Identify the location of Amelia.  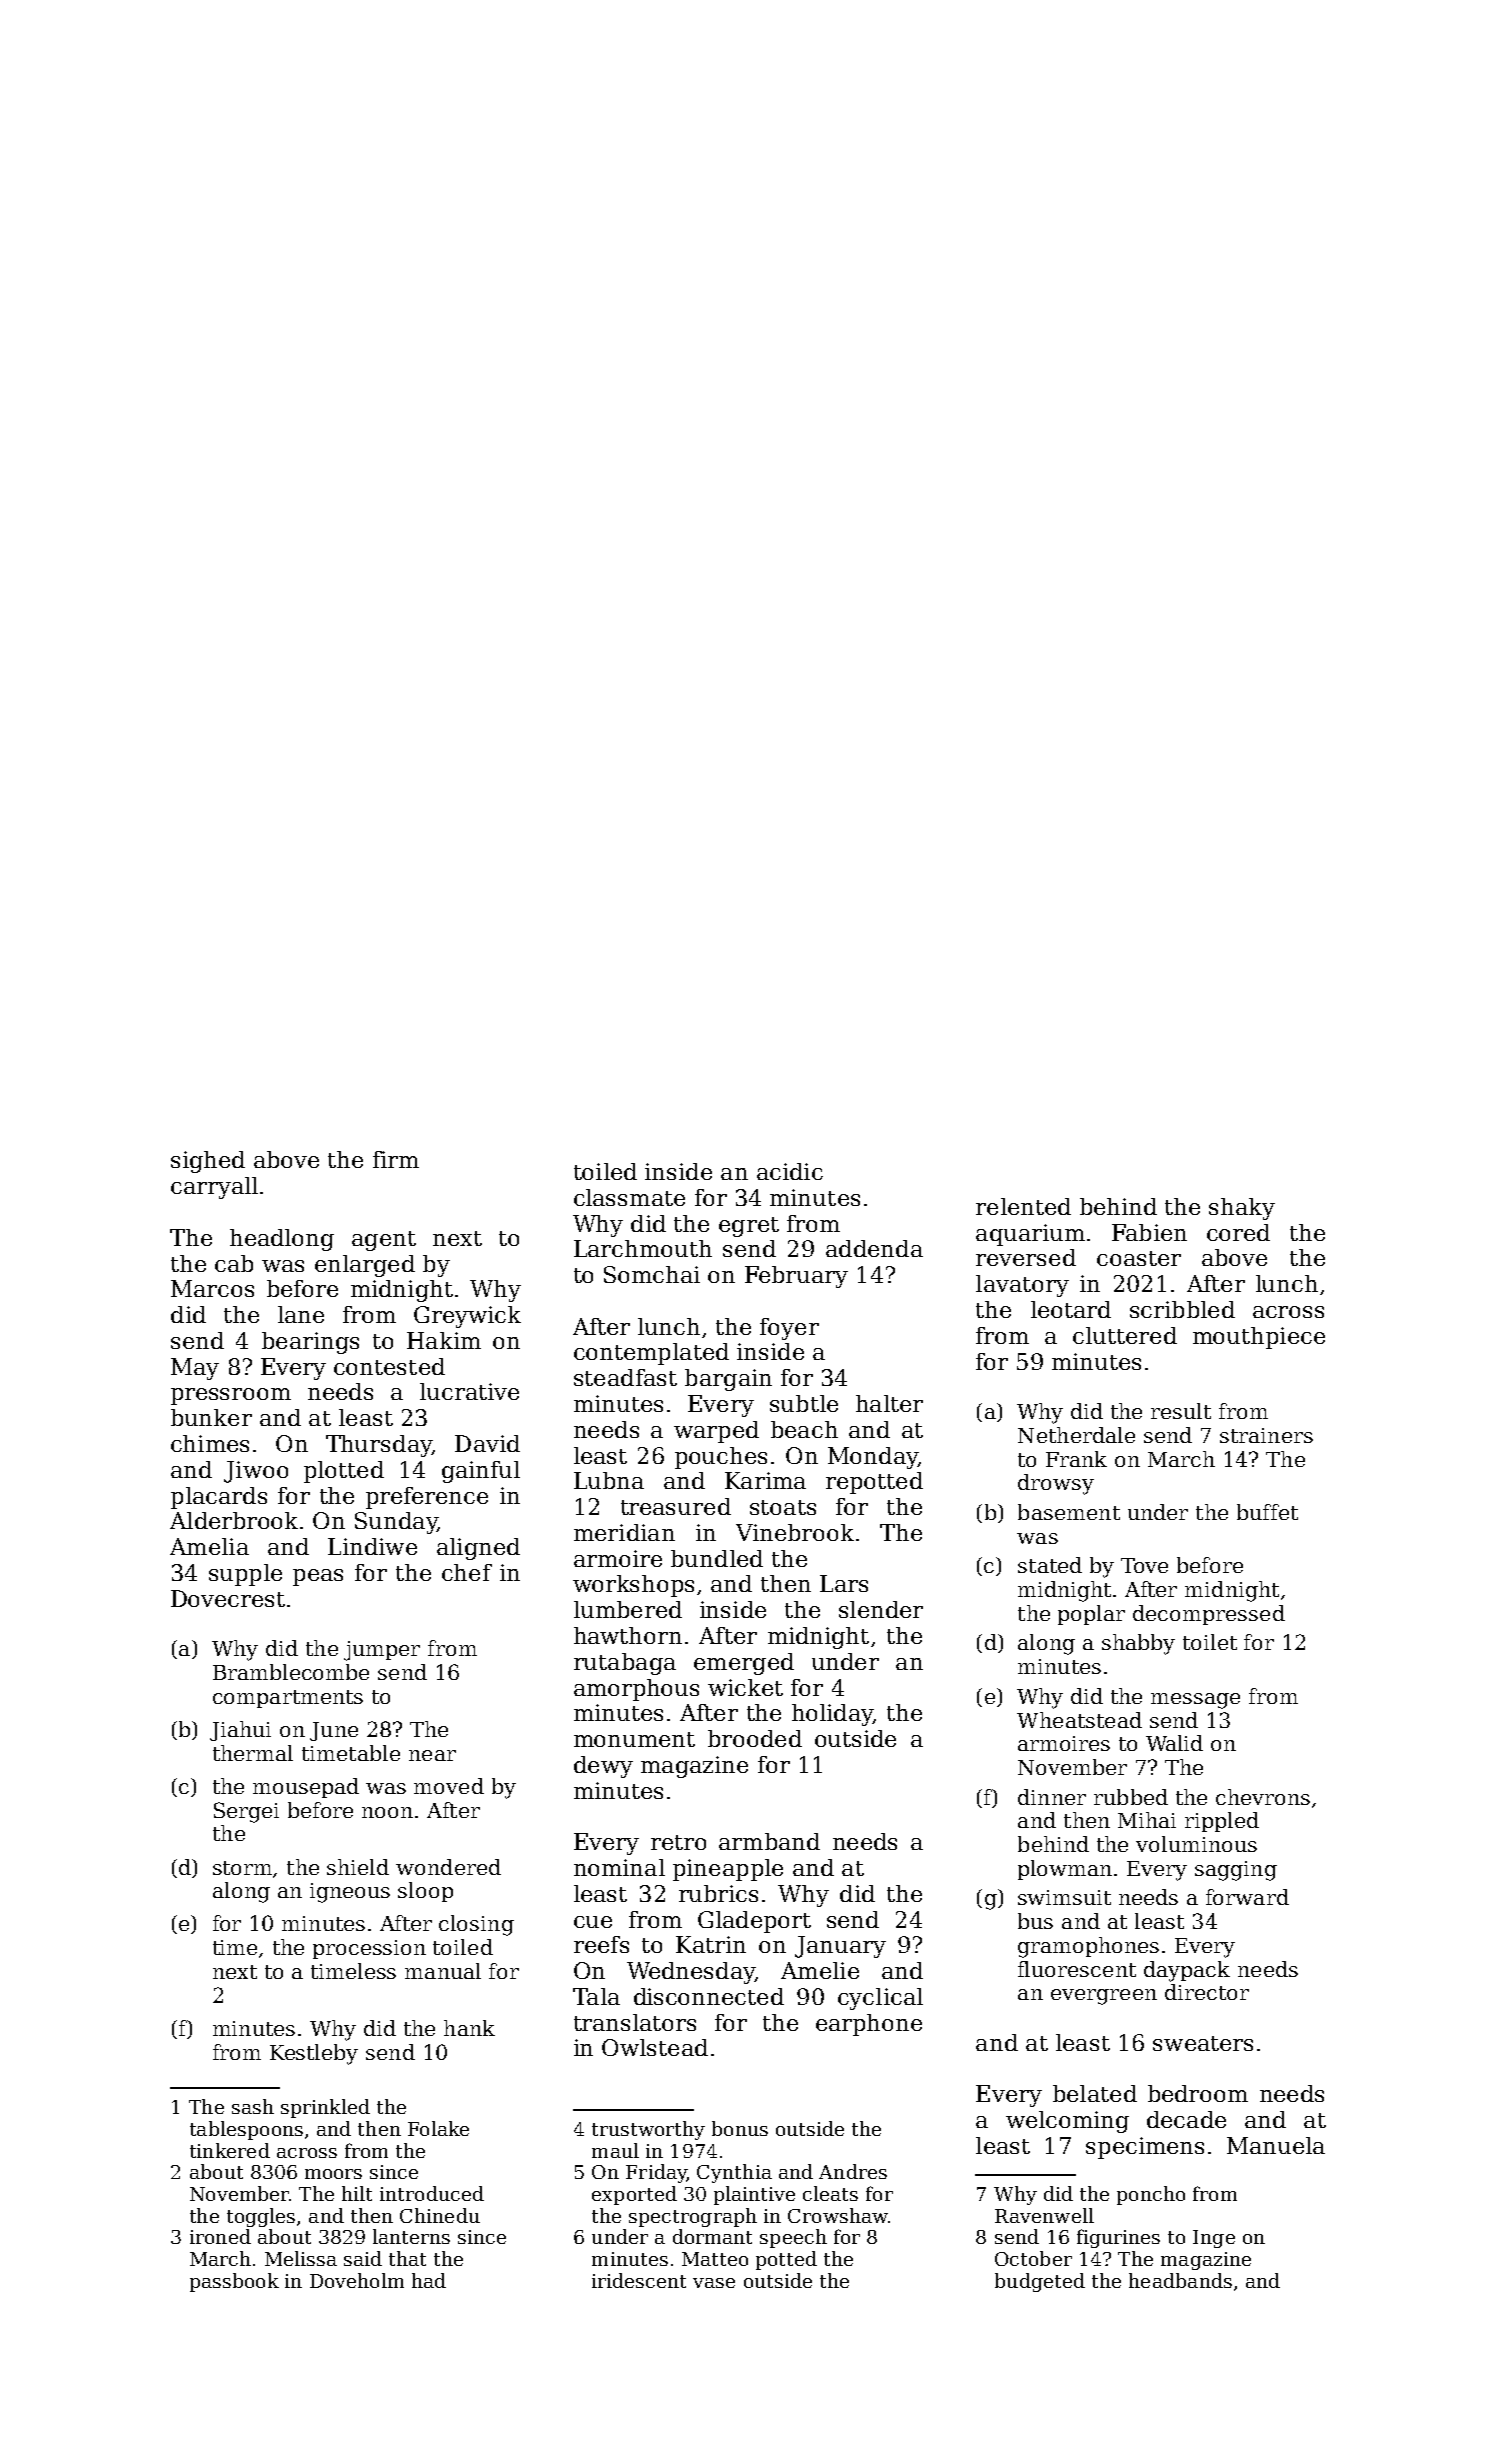
(209, 1546).
